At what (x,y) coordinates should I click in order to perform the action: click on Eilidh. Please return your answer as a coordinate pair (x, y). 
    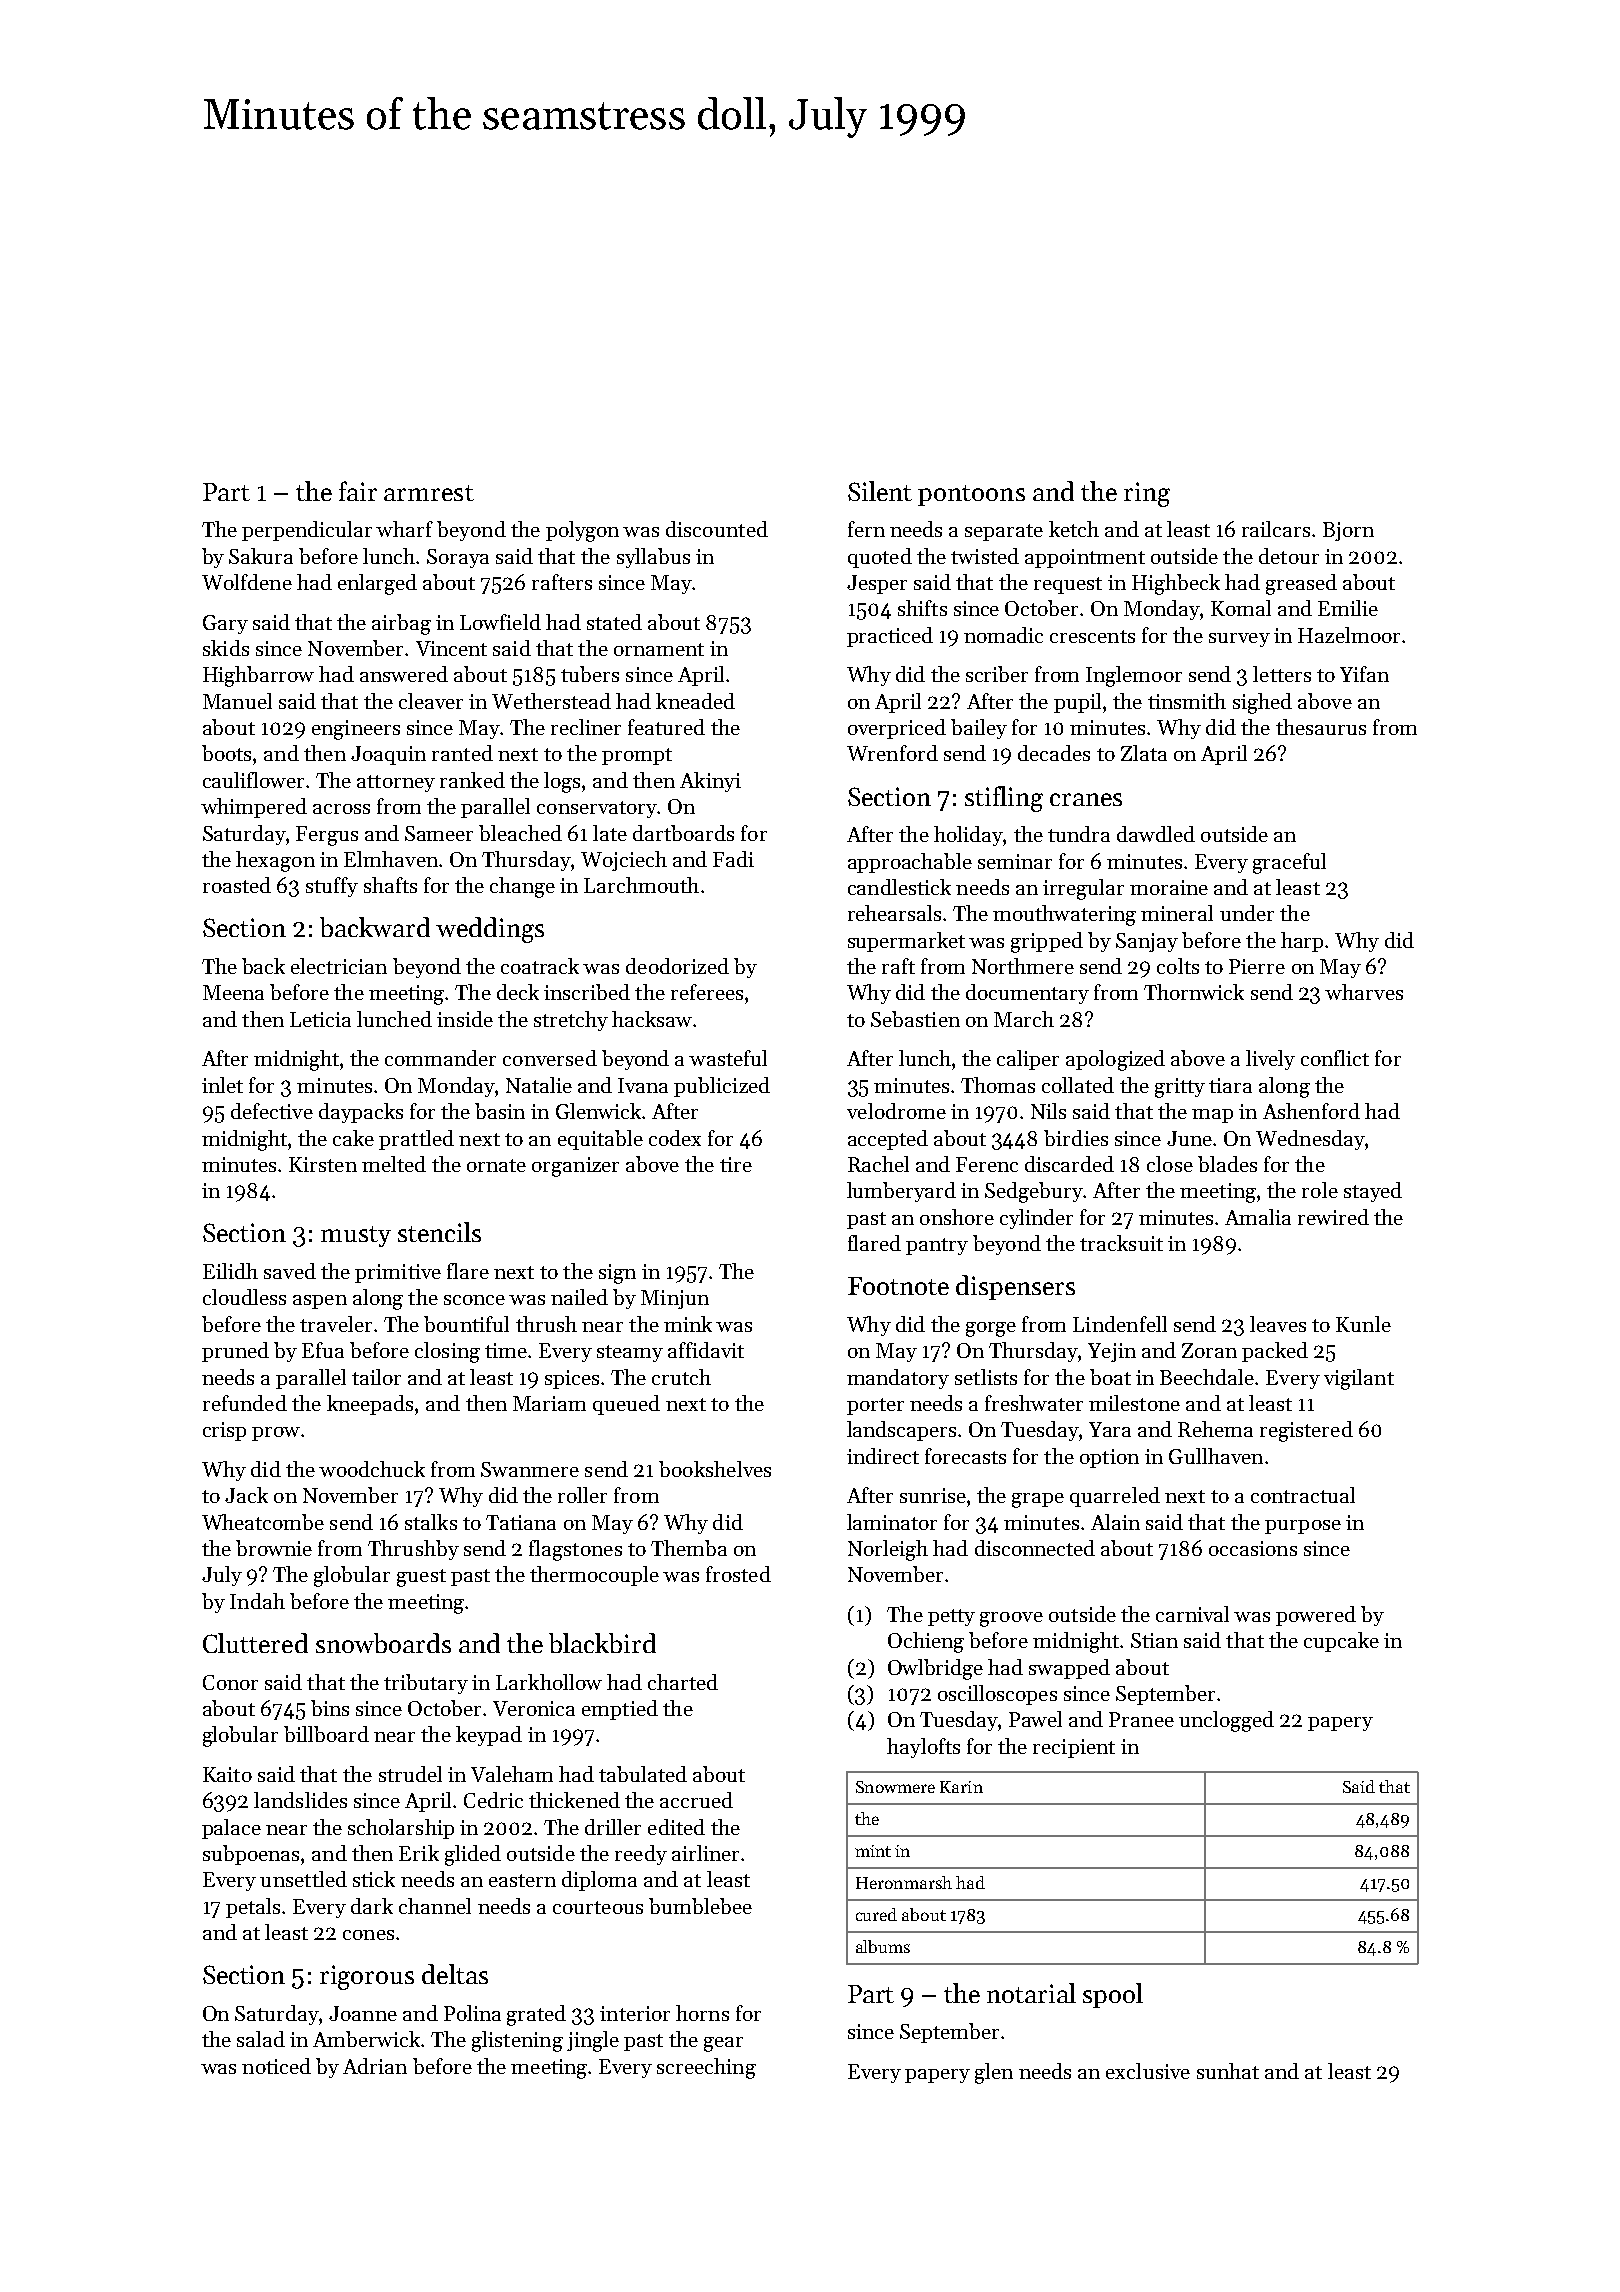
    Looking at the image, I should click on (230, 1271).
